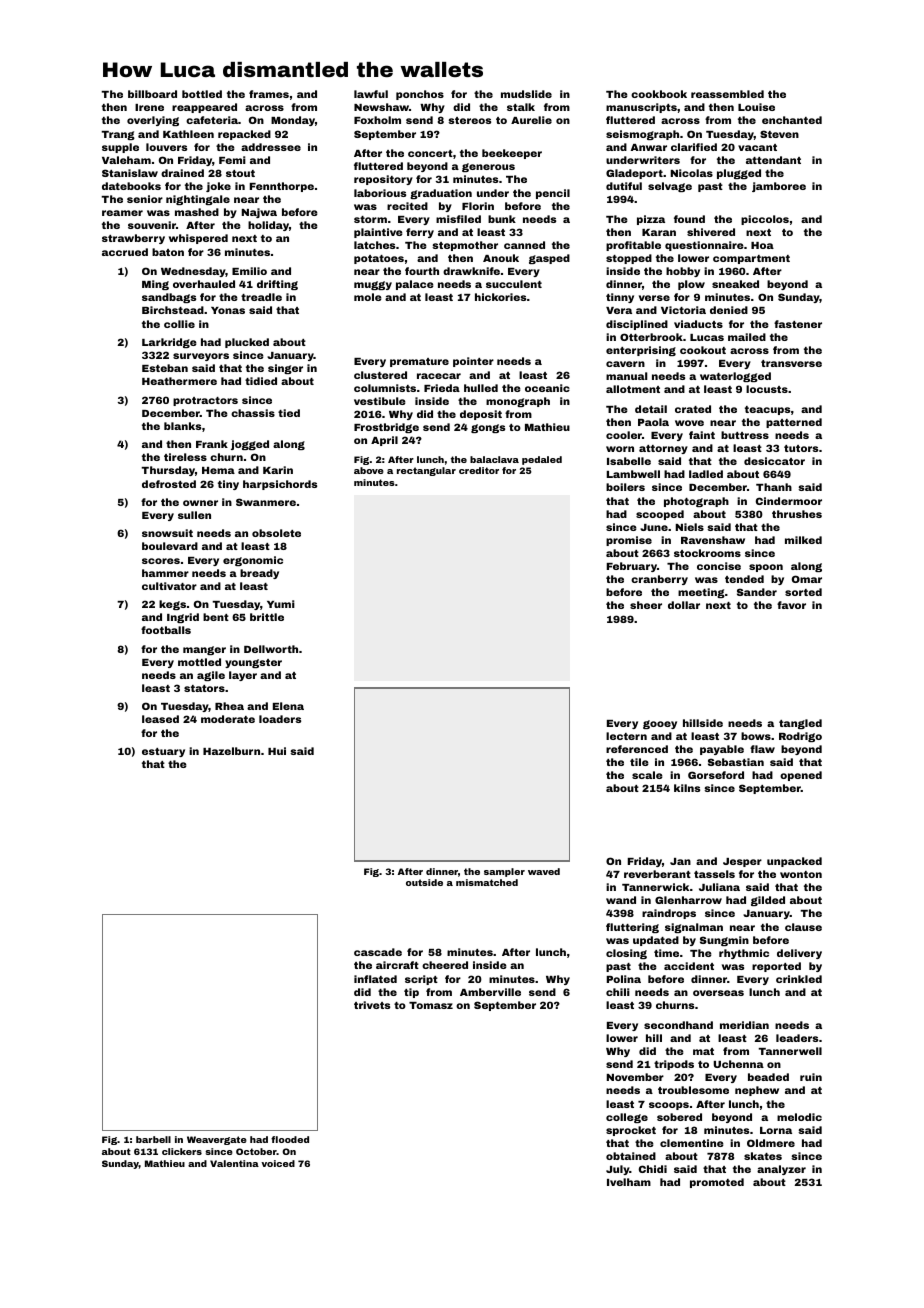 The height and width of the screenshot is (1308, 924). Describe the element at coordinates (711, 232) in the screenshot. I see `shivered` at that location.
